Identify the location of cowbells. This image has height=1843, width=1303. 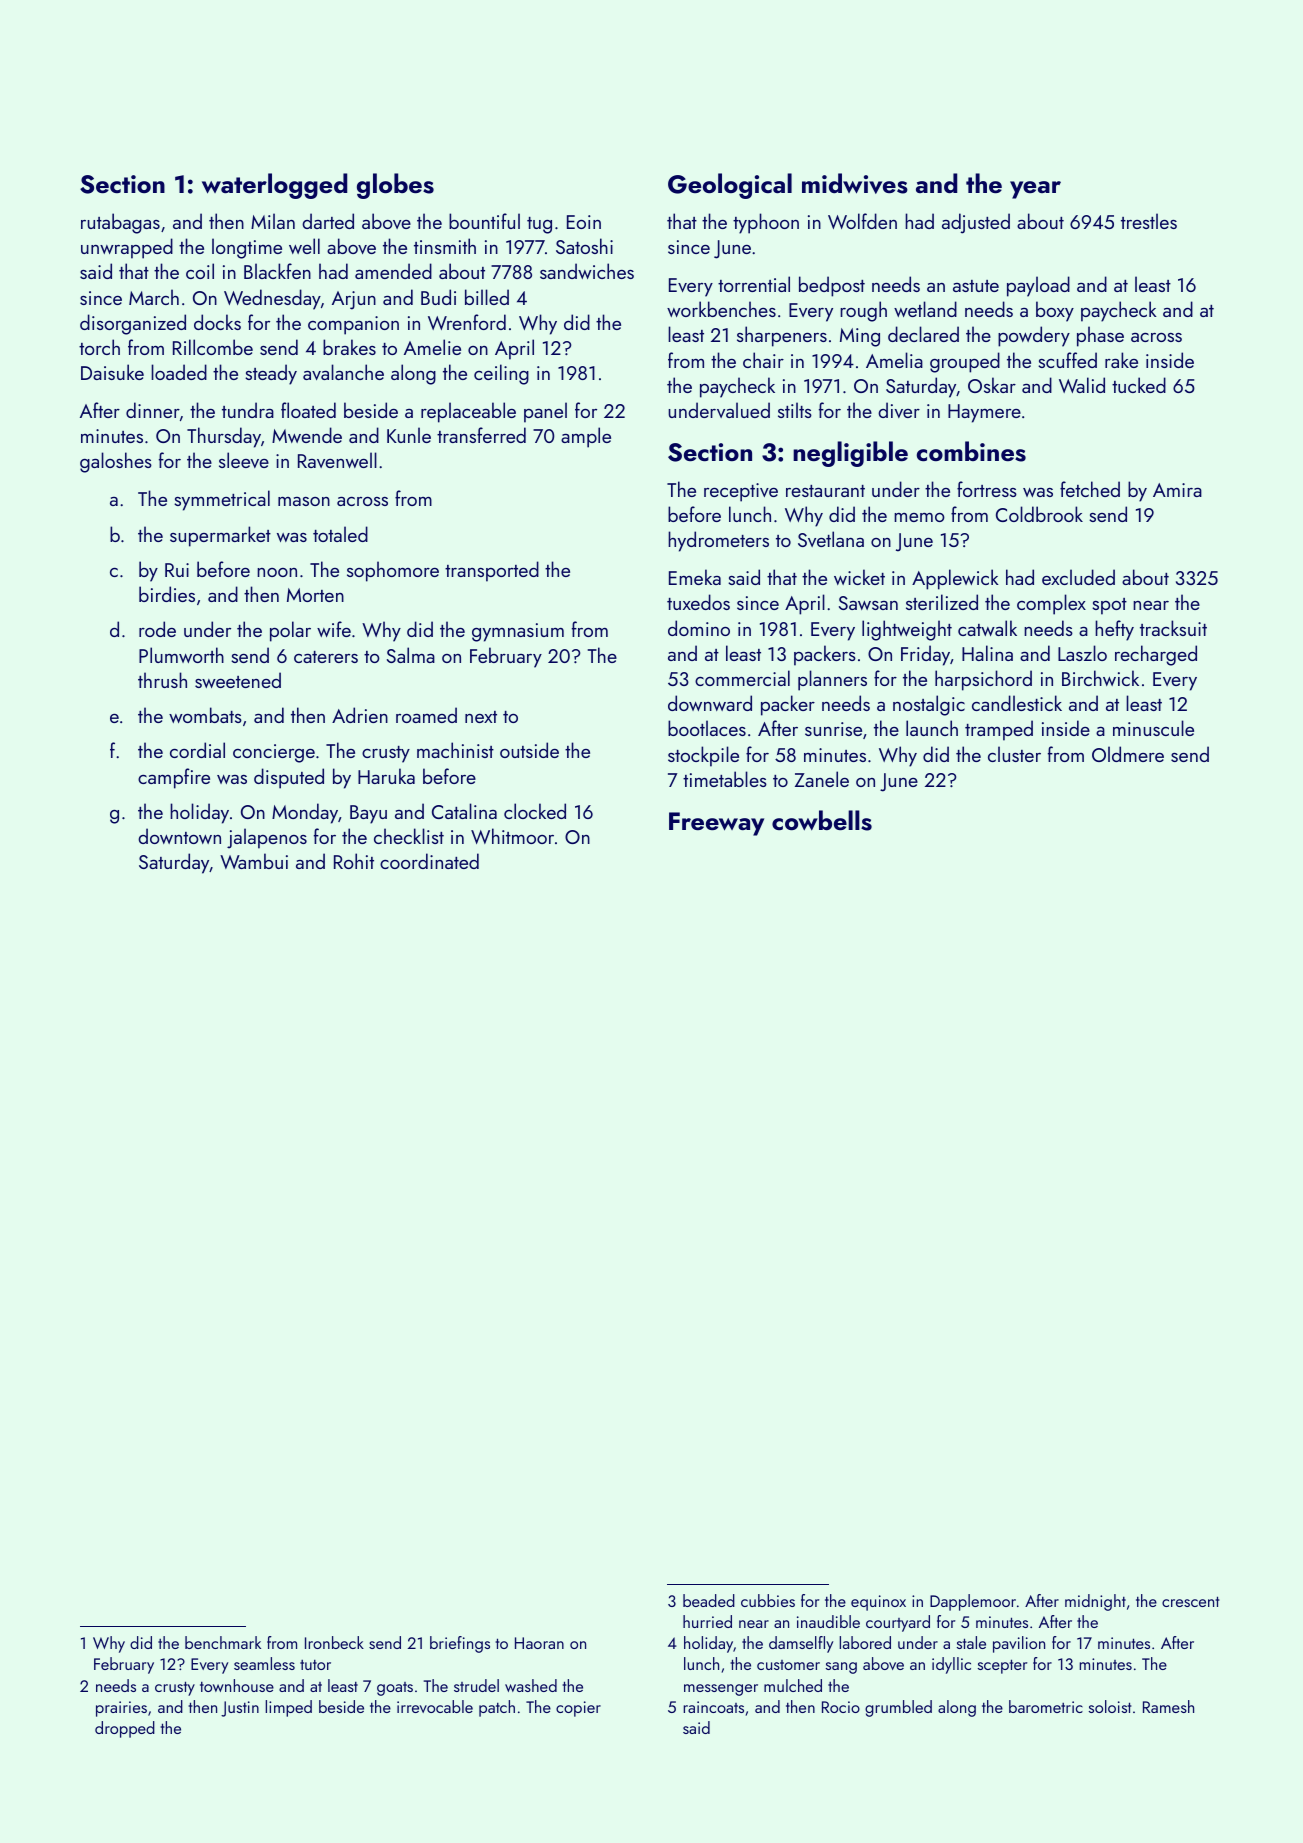
(822, 820).
